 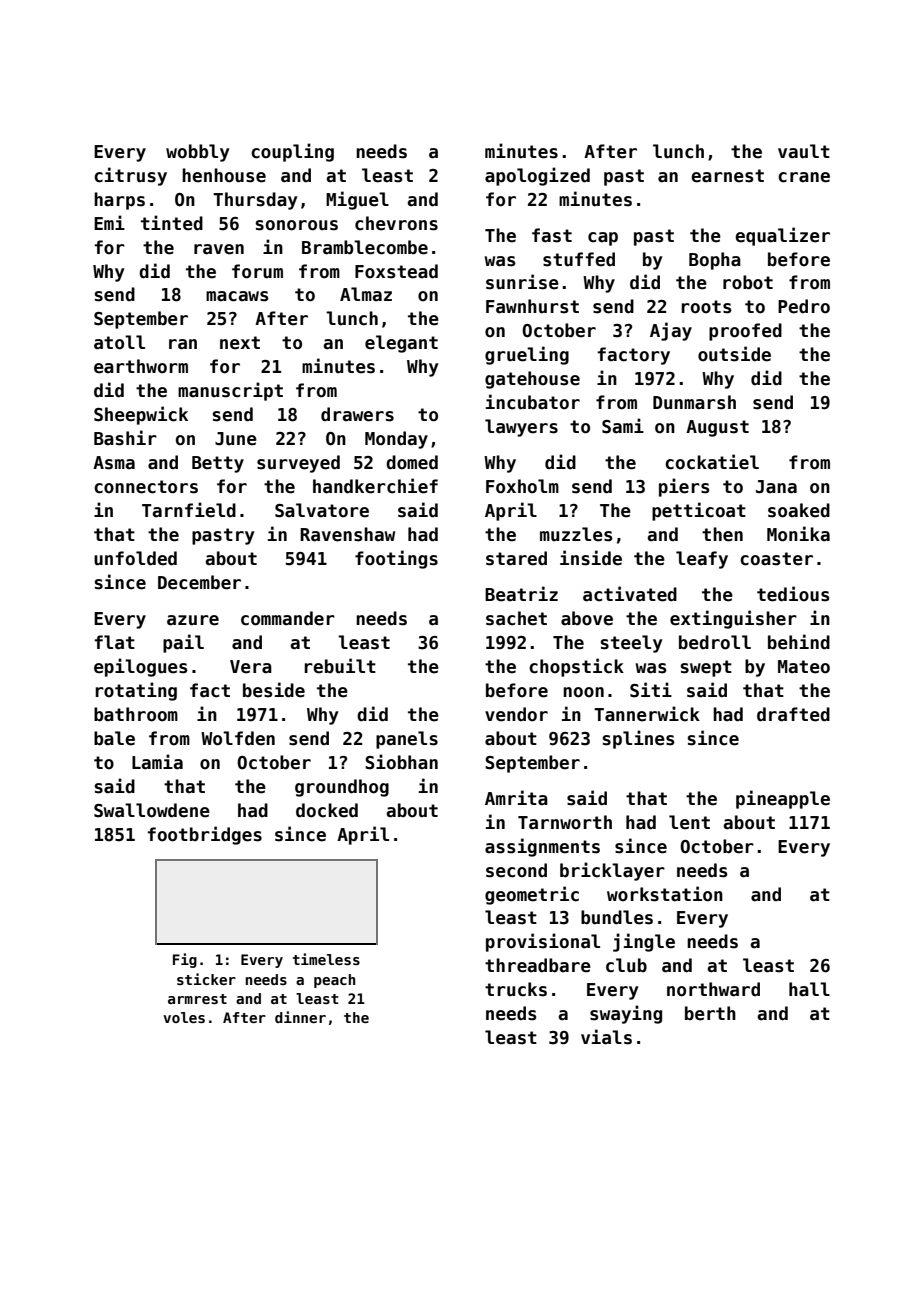 What do you see at coordinates (136, 691) in the screenshot?
I see `rotating` at bounding box center [136, 691].
